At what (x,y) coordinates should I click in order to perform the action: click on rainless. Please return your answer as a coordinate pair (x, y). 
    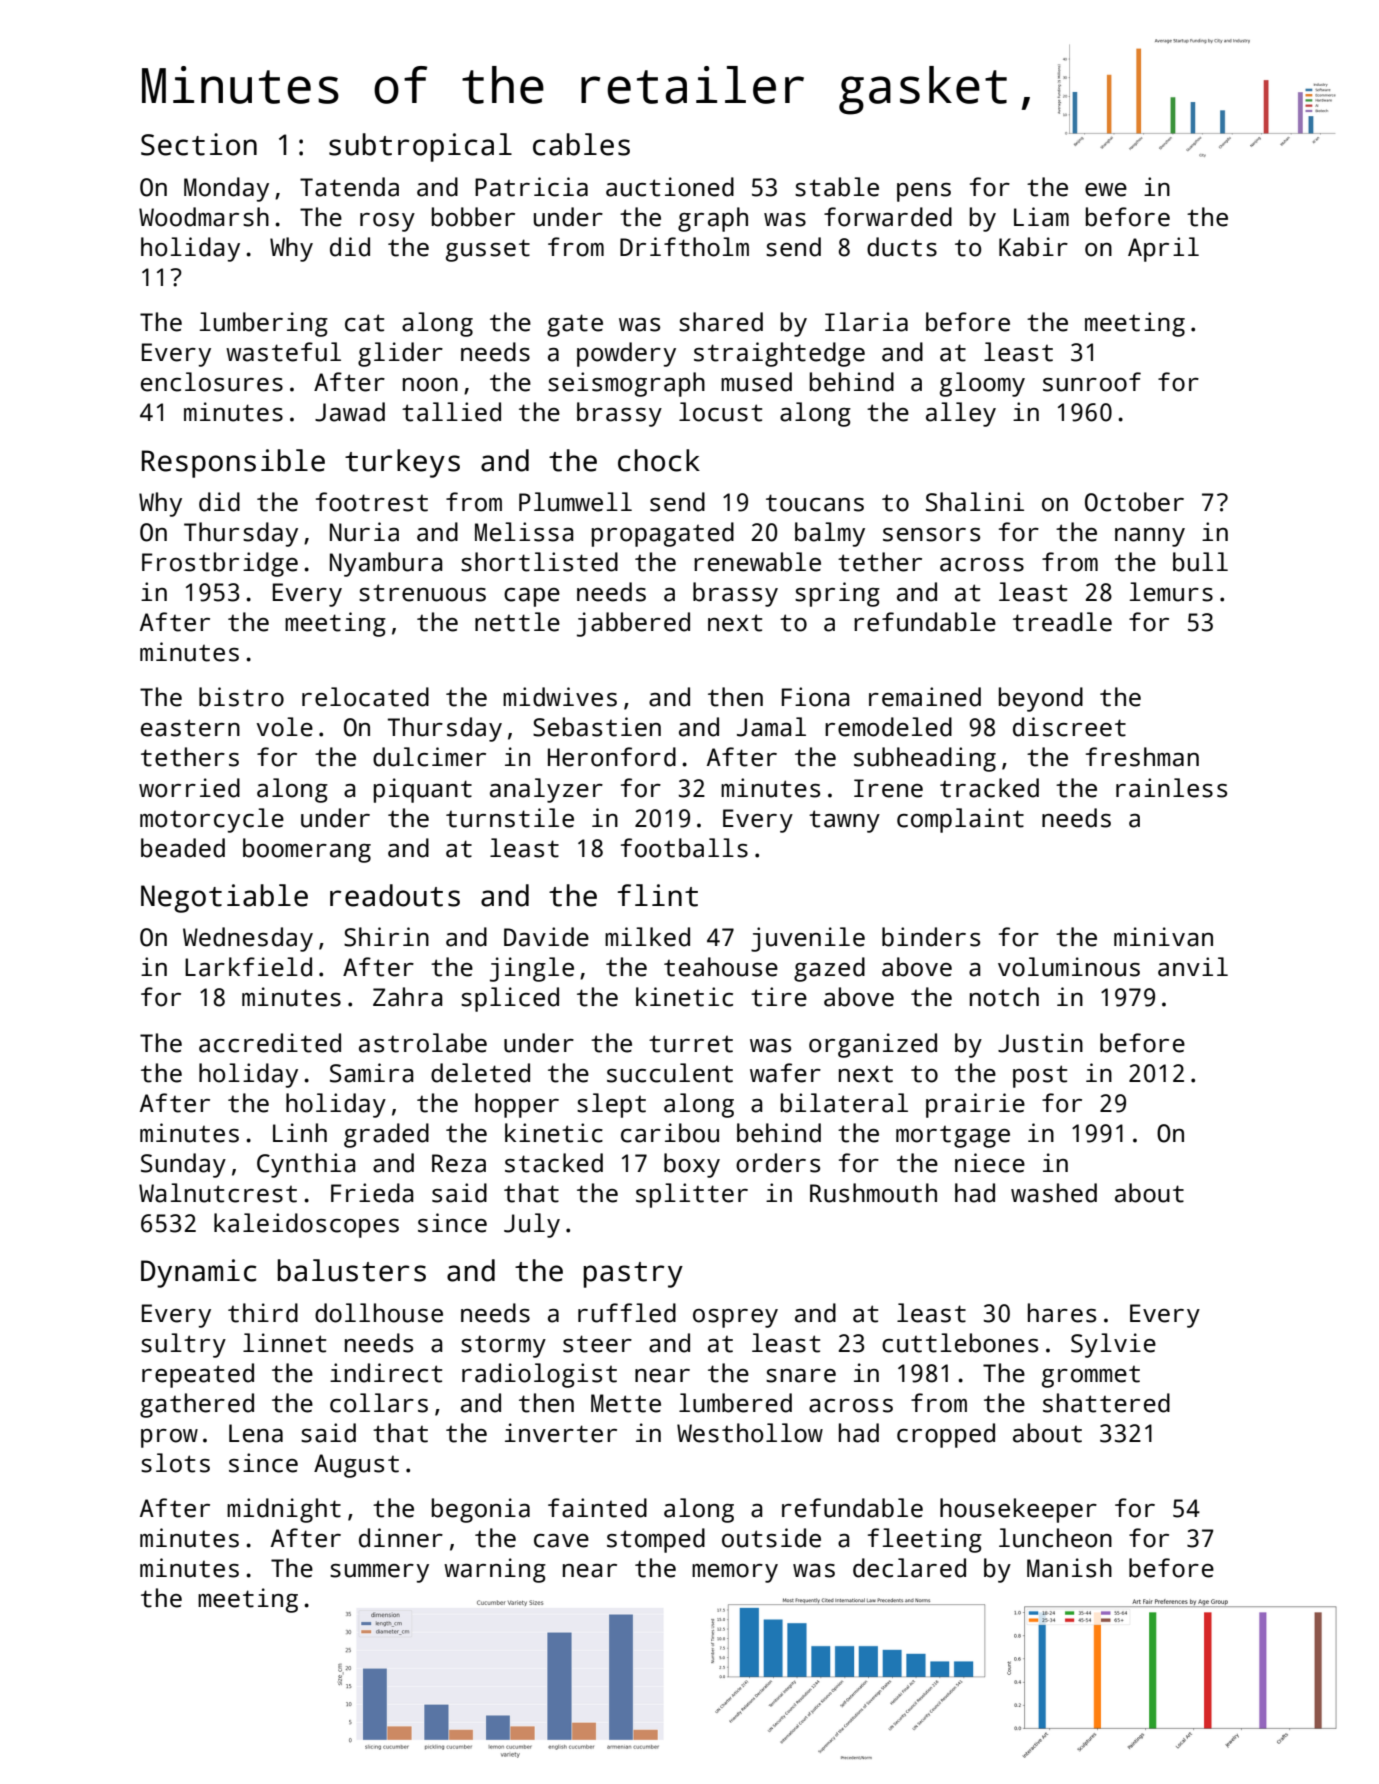
    Looking at the image, I should click on (1171, 788).
